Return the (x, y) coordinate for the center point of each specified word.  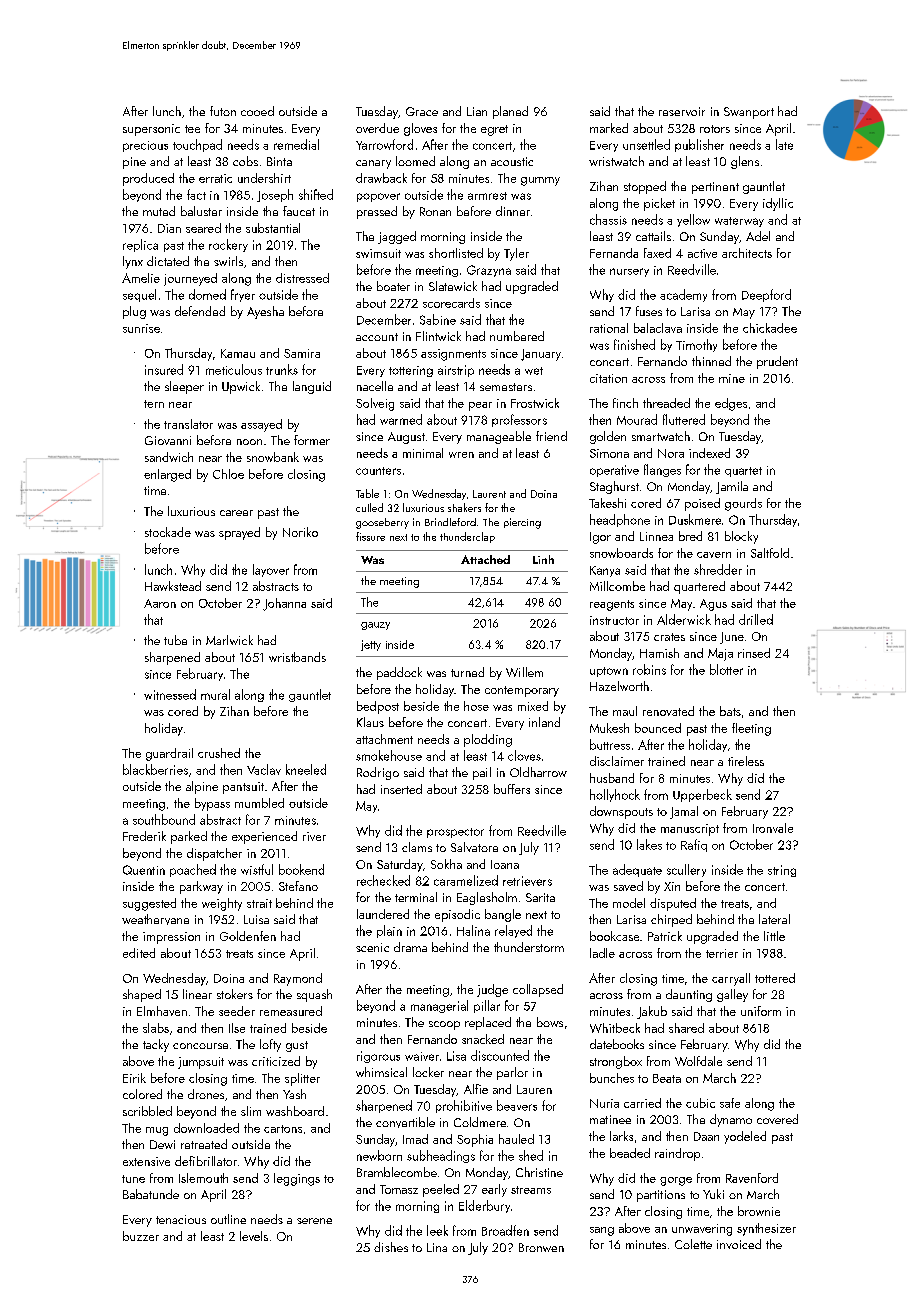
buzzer (141, 1236)
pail (482, 773)
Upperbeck (702, 795)
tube (175, 640)
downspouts (621, 812)
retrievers (527, 881)
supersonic (151, 130)
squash (314, 995)
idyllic (778, 204)
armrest (487, 196)
